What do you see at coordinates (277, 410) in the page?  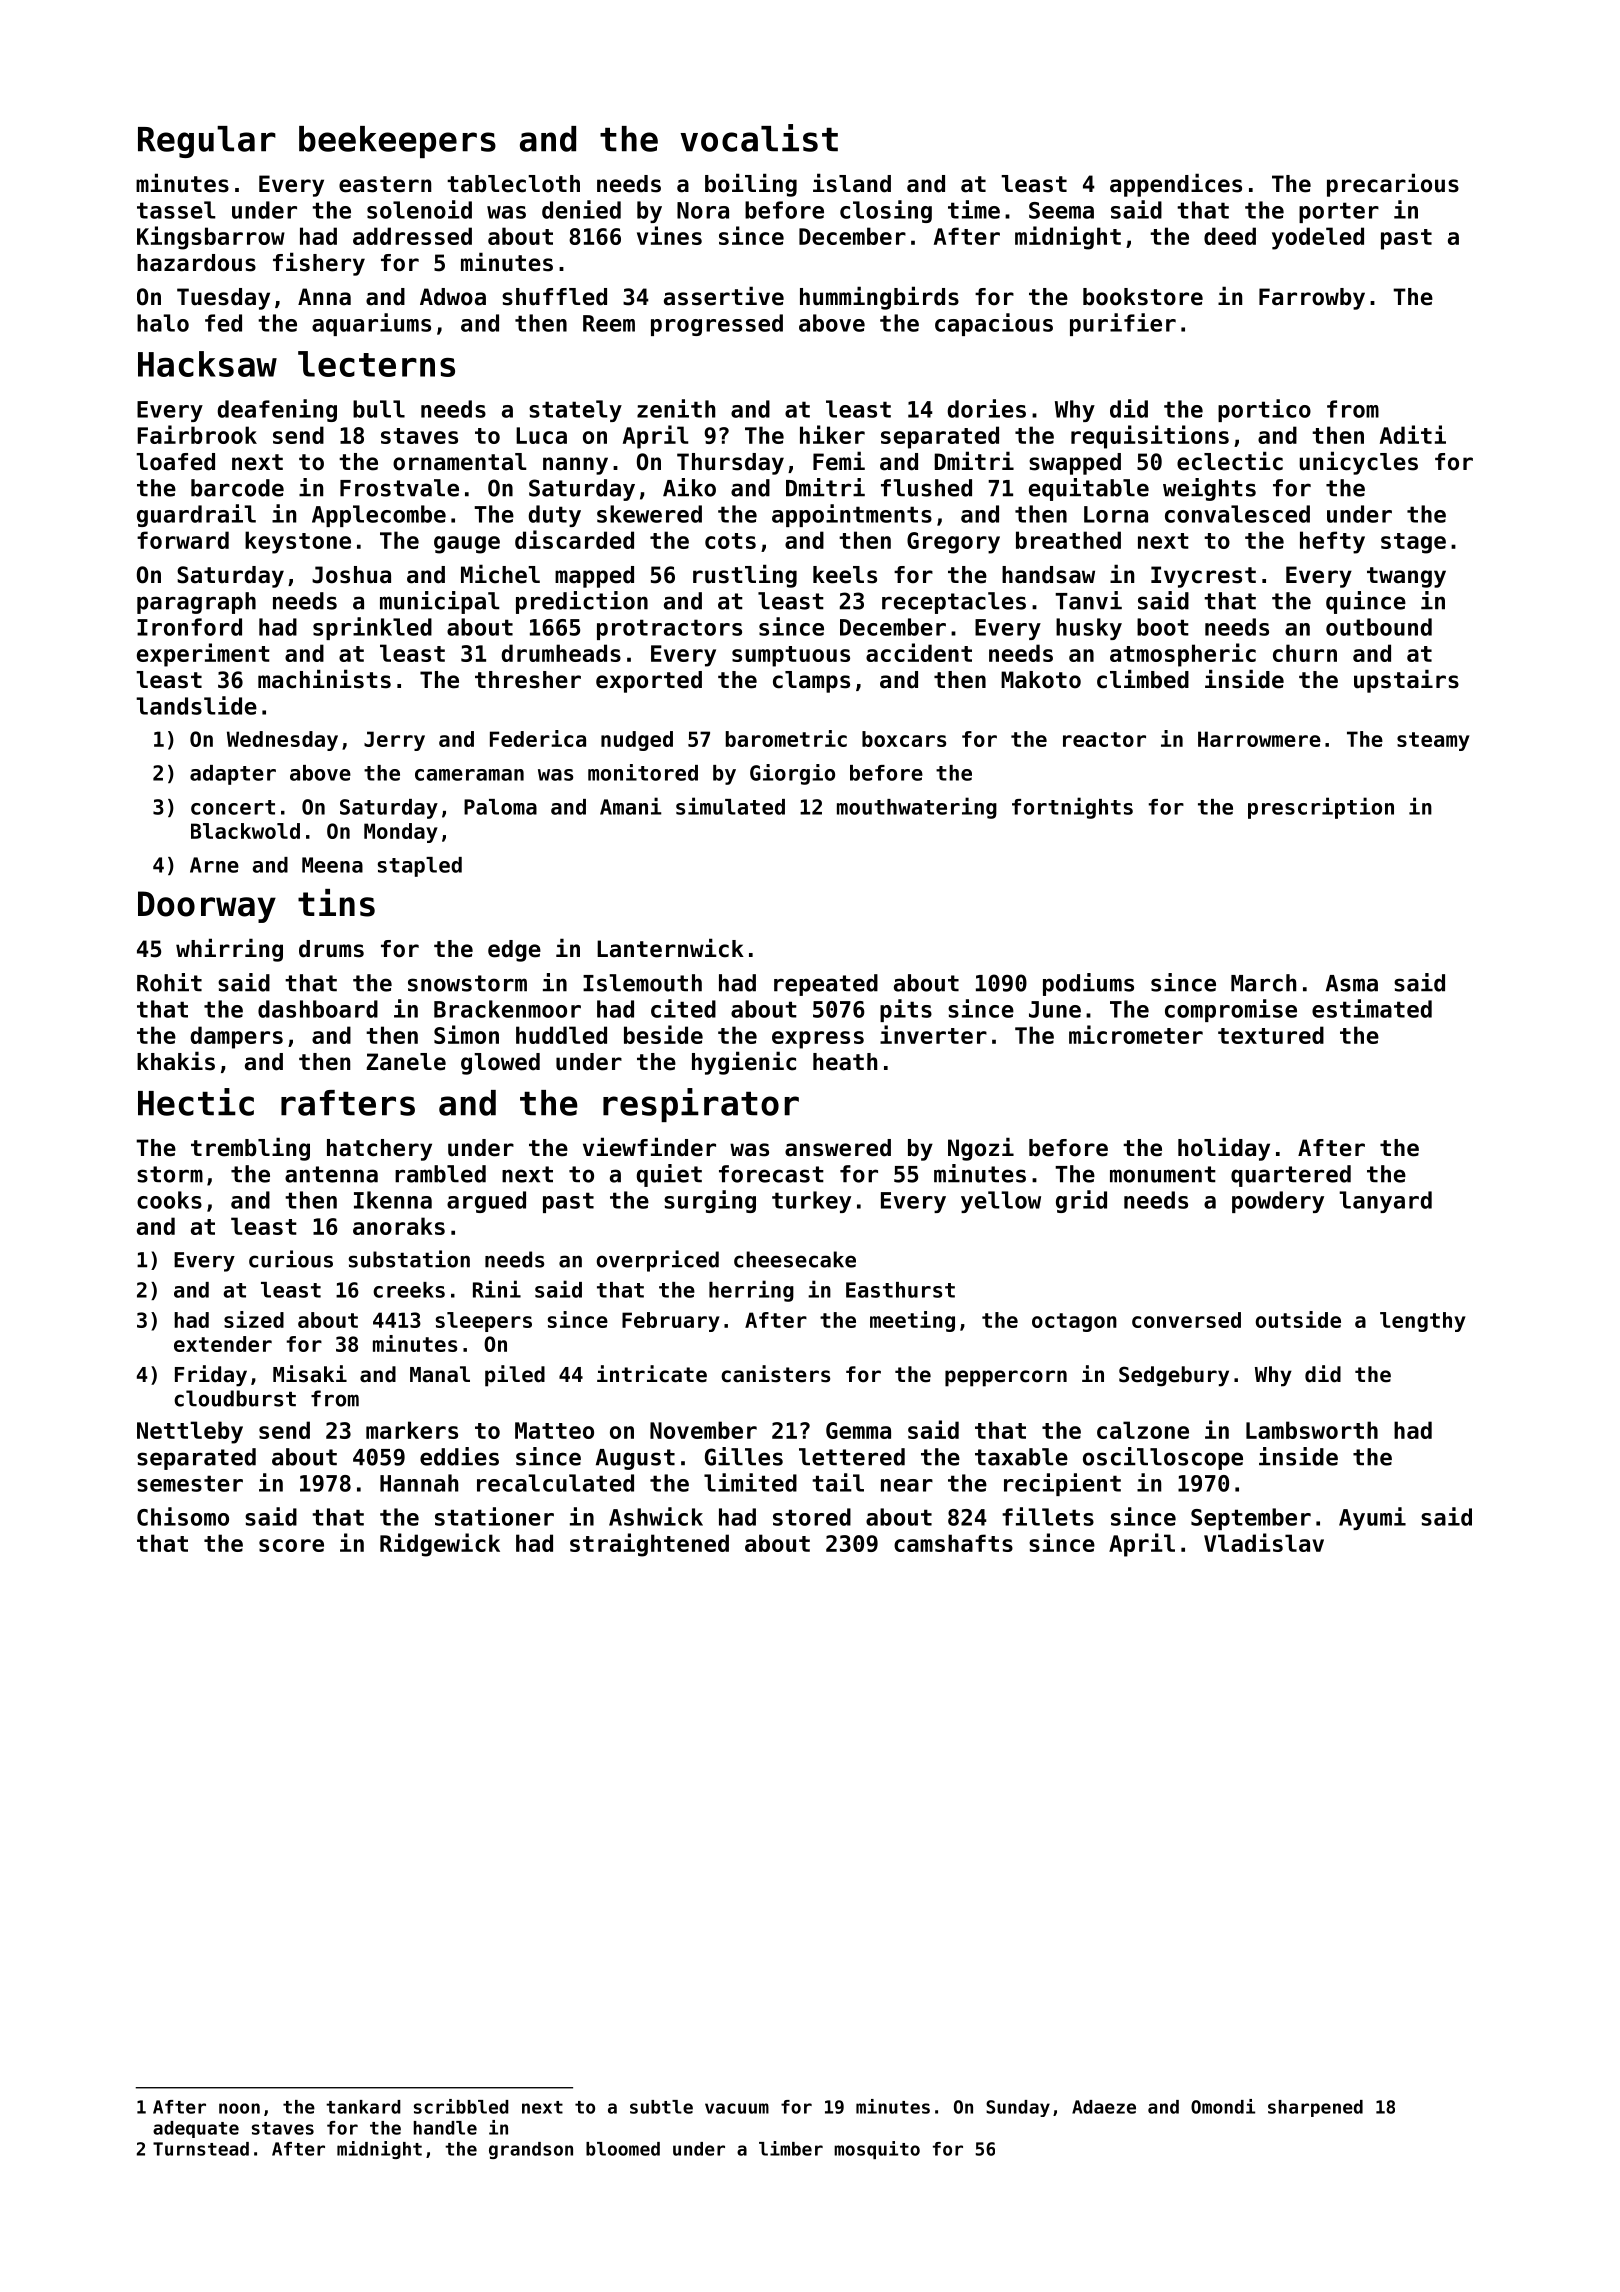 I see `deafening` at bounding box center [277, 410].
